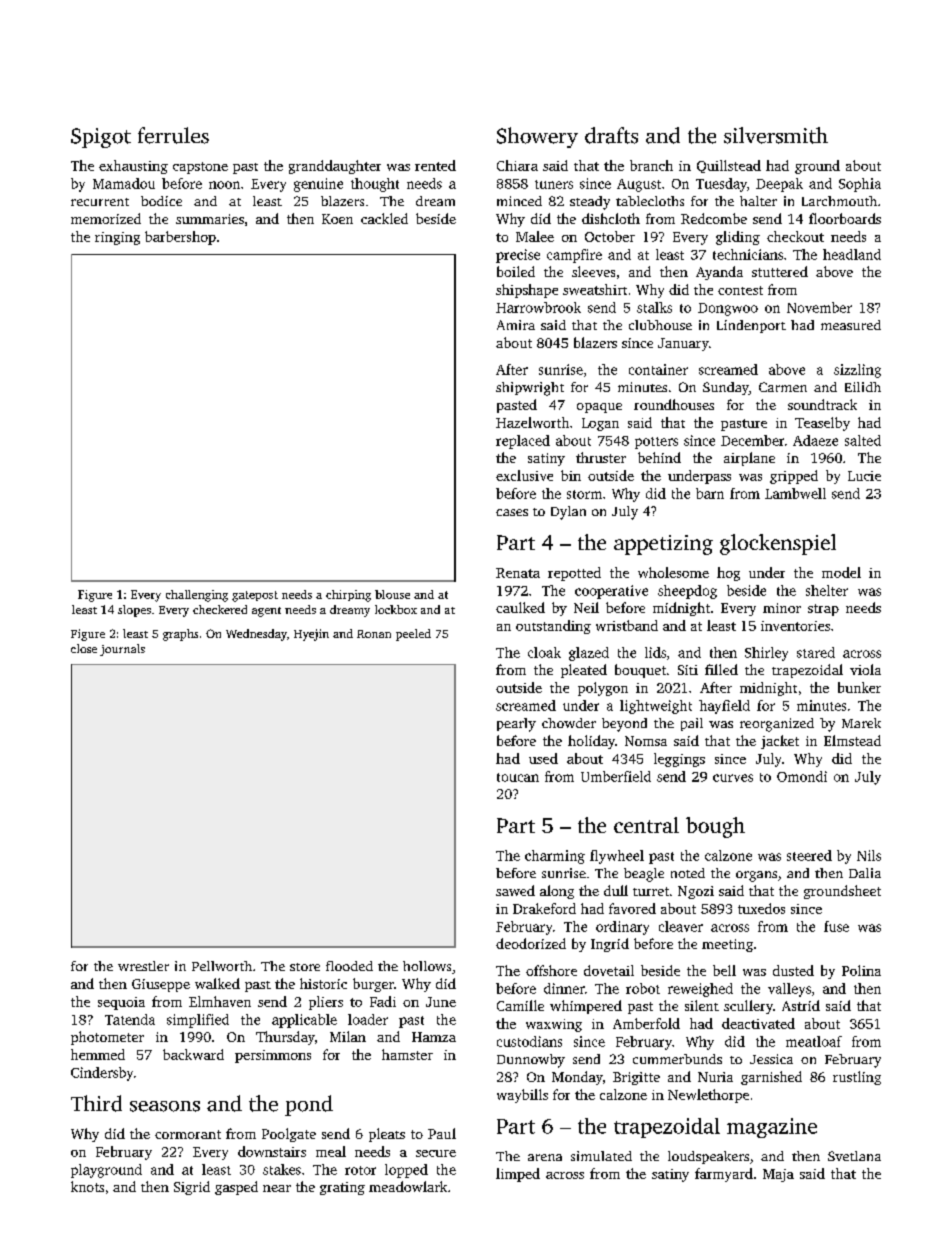 This image has height=1233, width=952. What do you see at coordinates (435, 165) in the image?
I see `rented` at bounding box center [435, 165].
